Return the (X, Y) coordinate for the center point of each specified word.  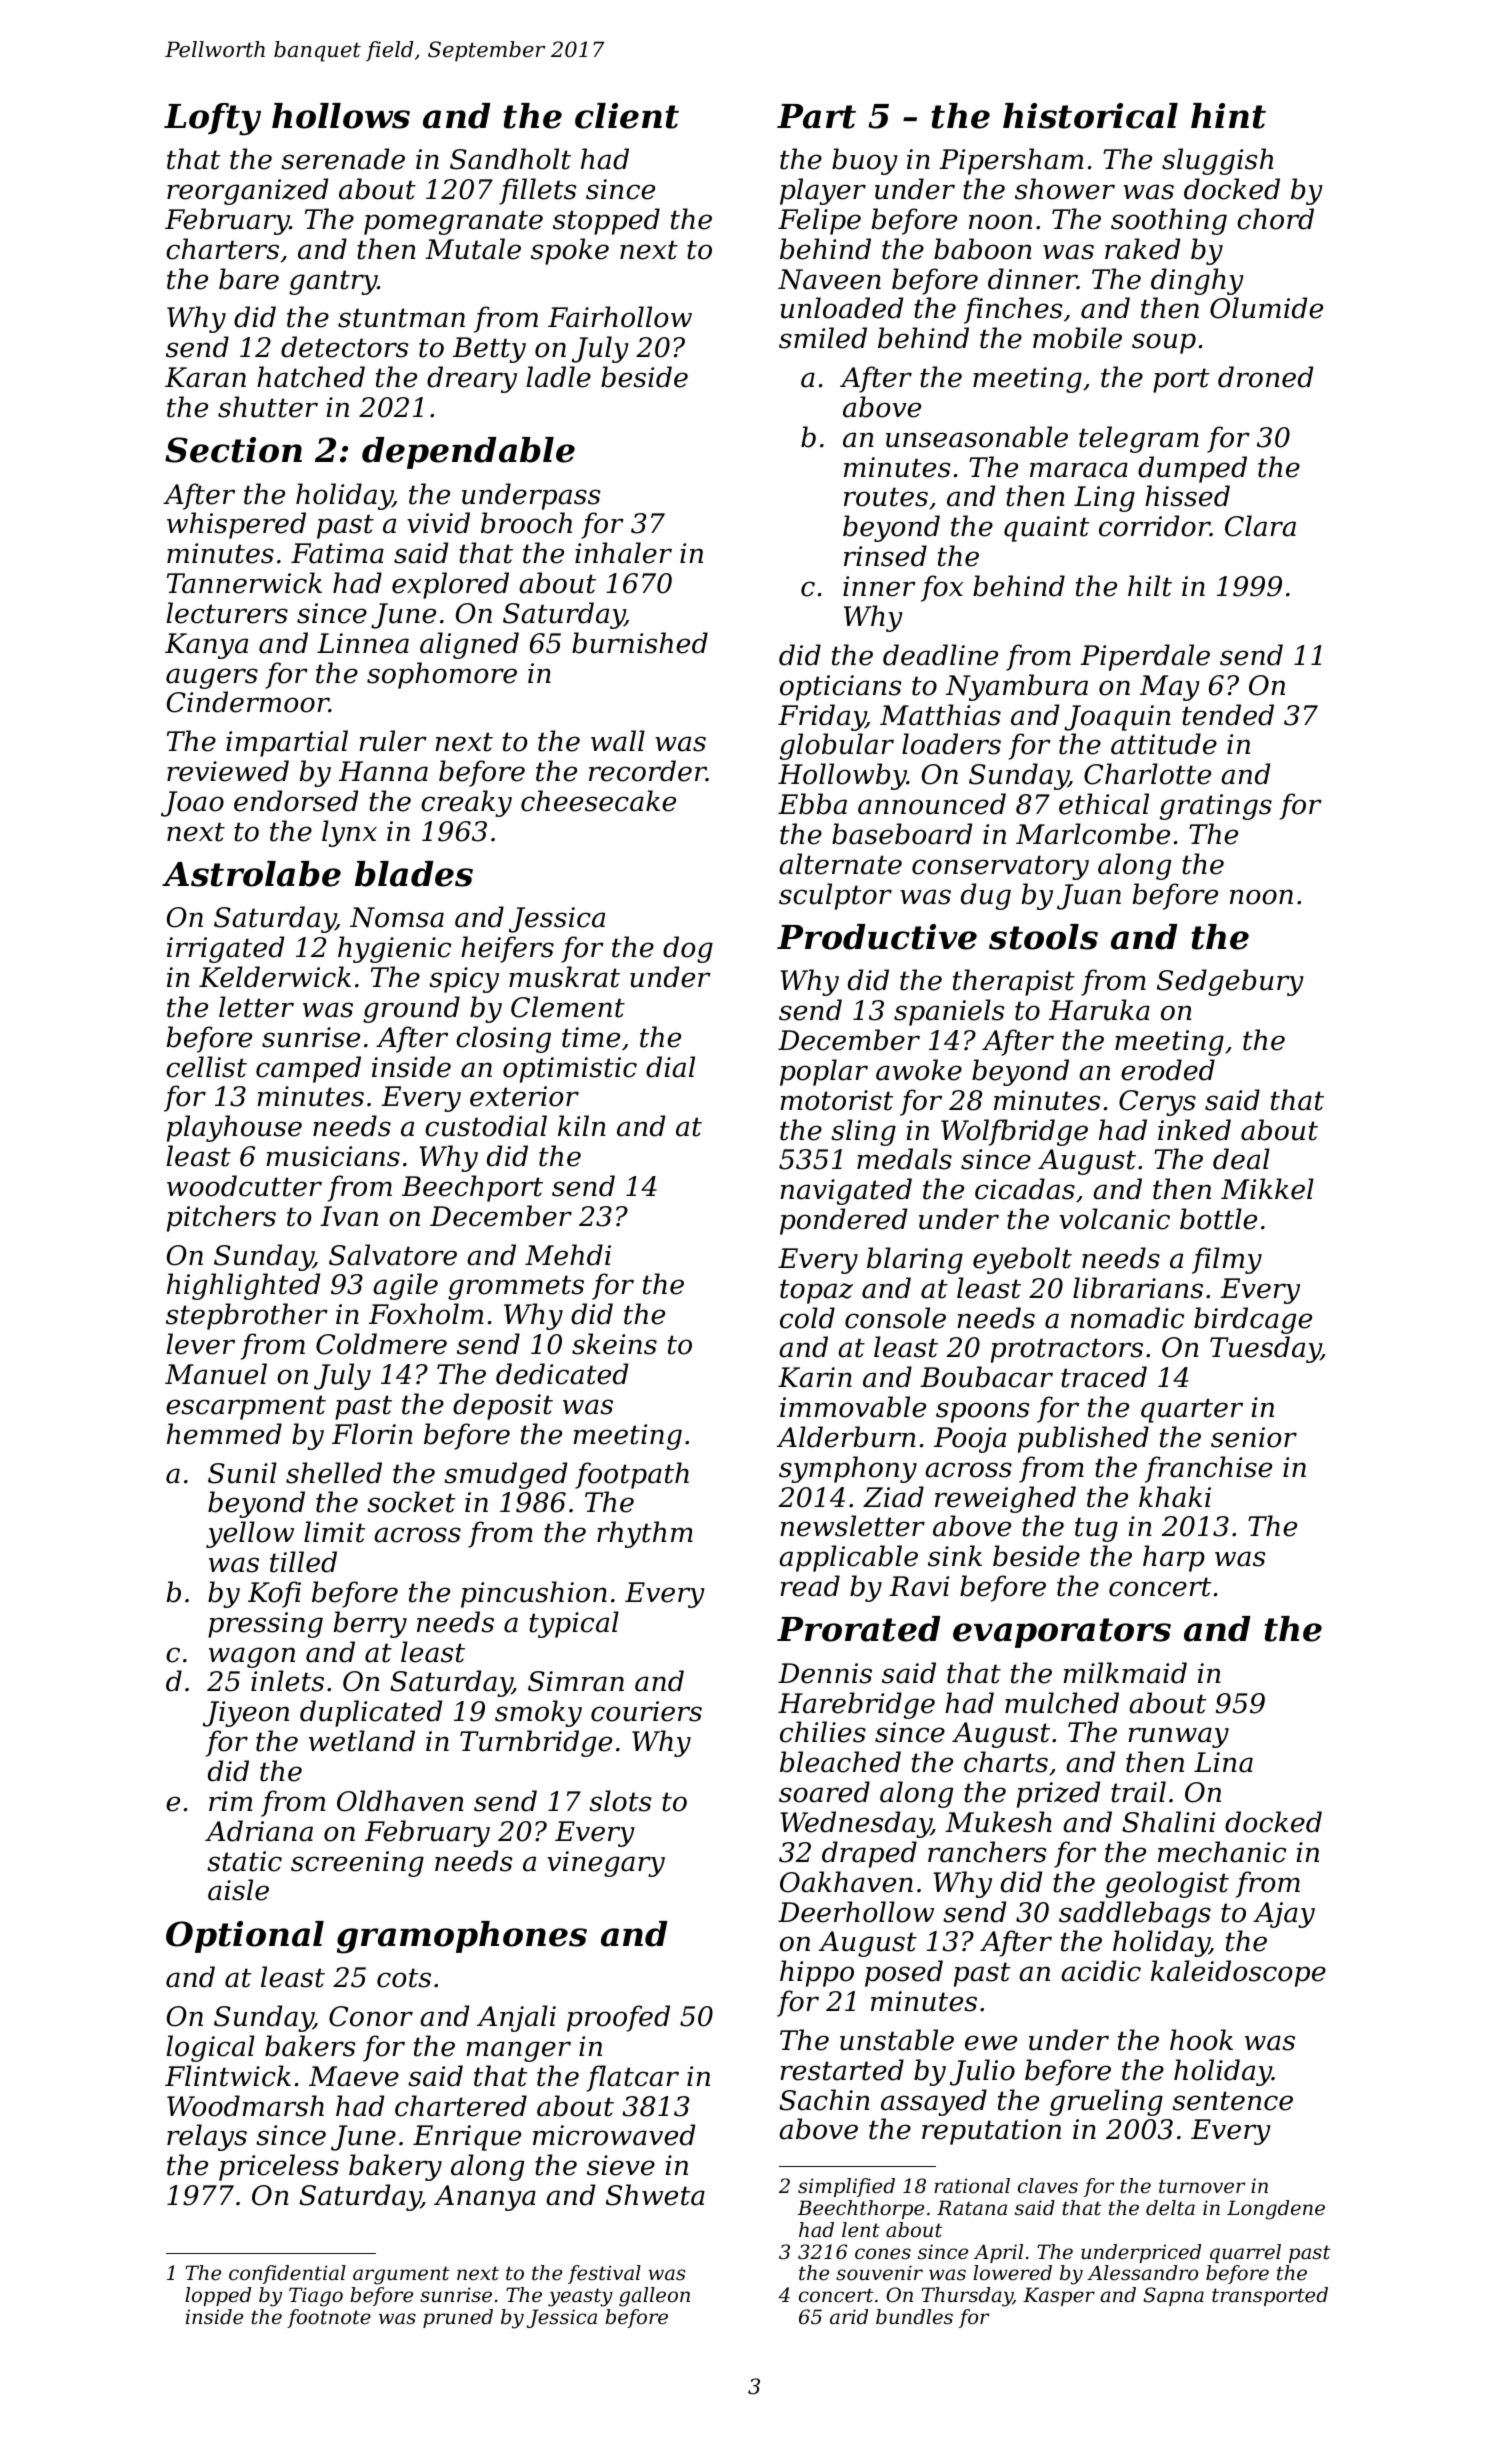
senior (1254, 1437)
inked (1194, 1130)
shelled (334, 1473)
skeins (614, 1344)
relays (207, 2137)
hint (1228, 116)
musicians (333, 1156)
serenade (343, 159)
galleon (654, 2297)
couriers (646, 1711)
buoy (865, 161)
